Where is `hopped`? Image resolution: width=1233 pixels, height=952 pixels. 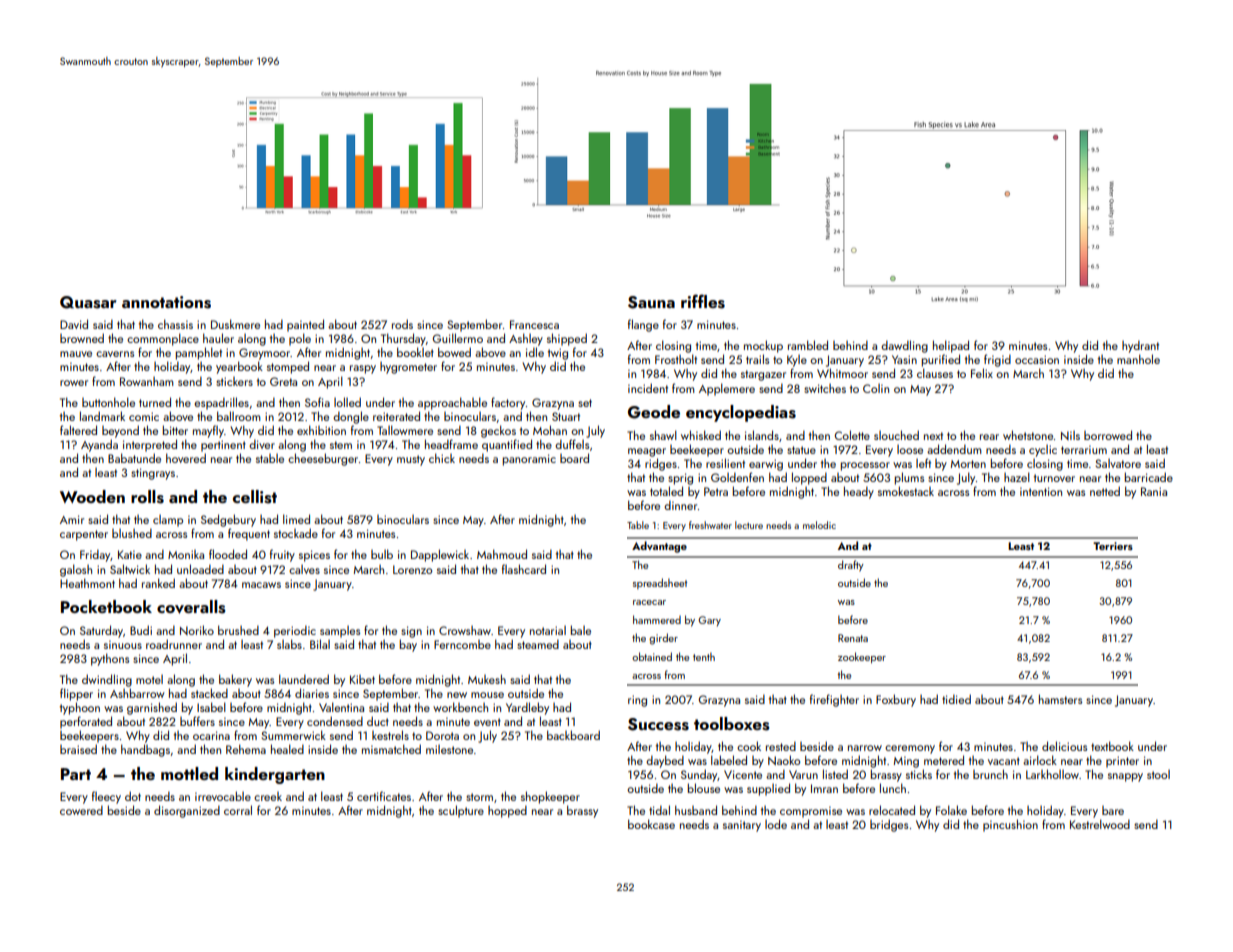
hopped is located at coordinates (507, 811).
